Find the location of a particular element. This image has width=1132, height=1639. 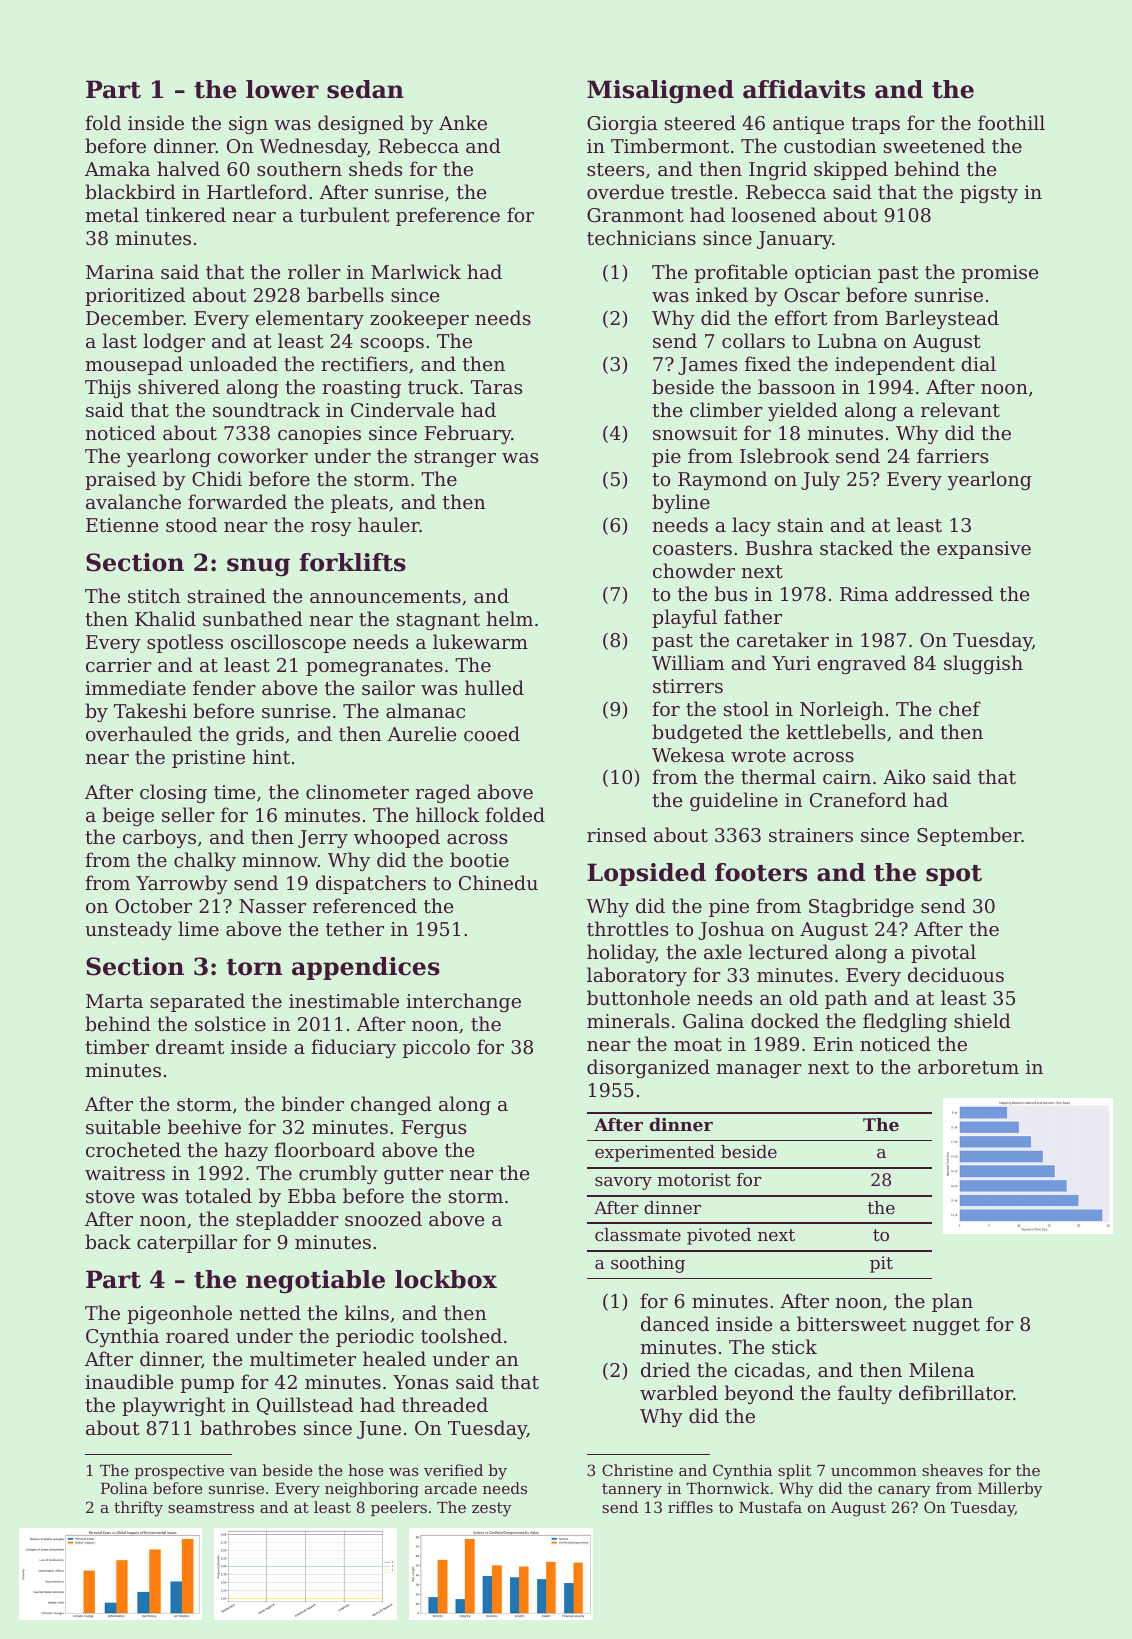

stagnant is located at coordinates (438, 621).
